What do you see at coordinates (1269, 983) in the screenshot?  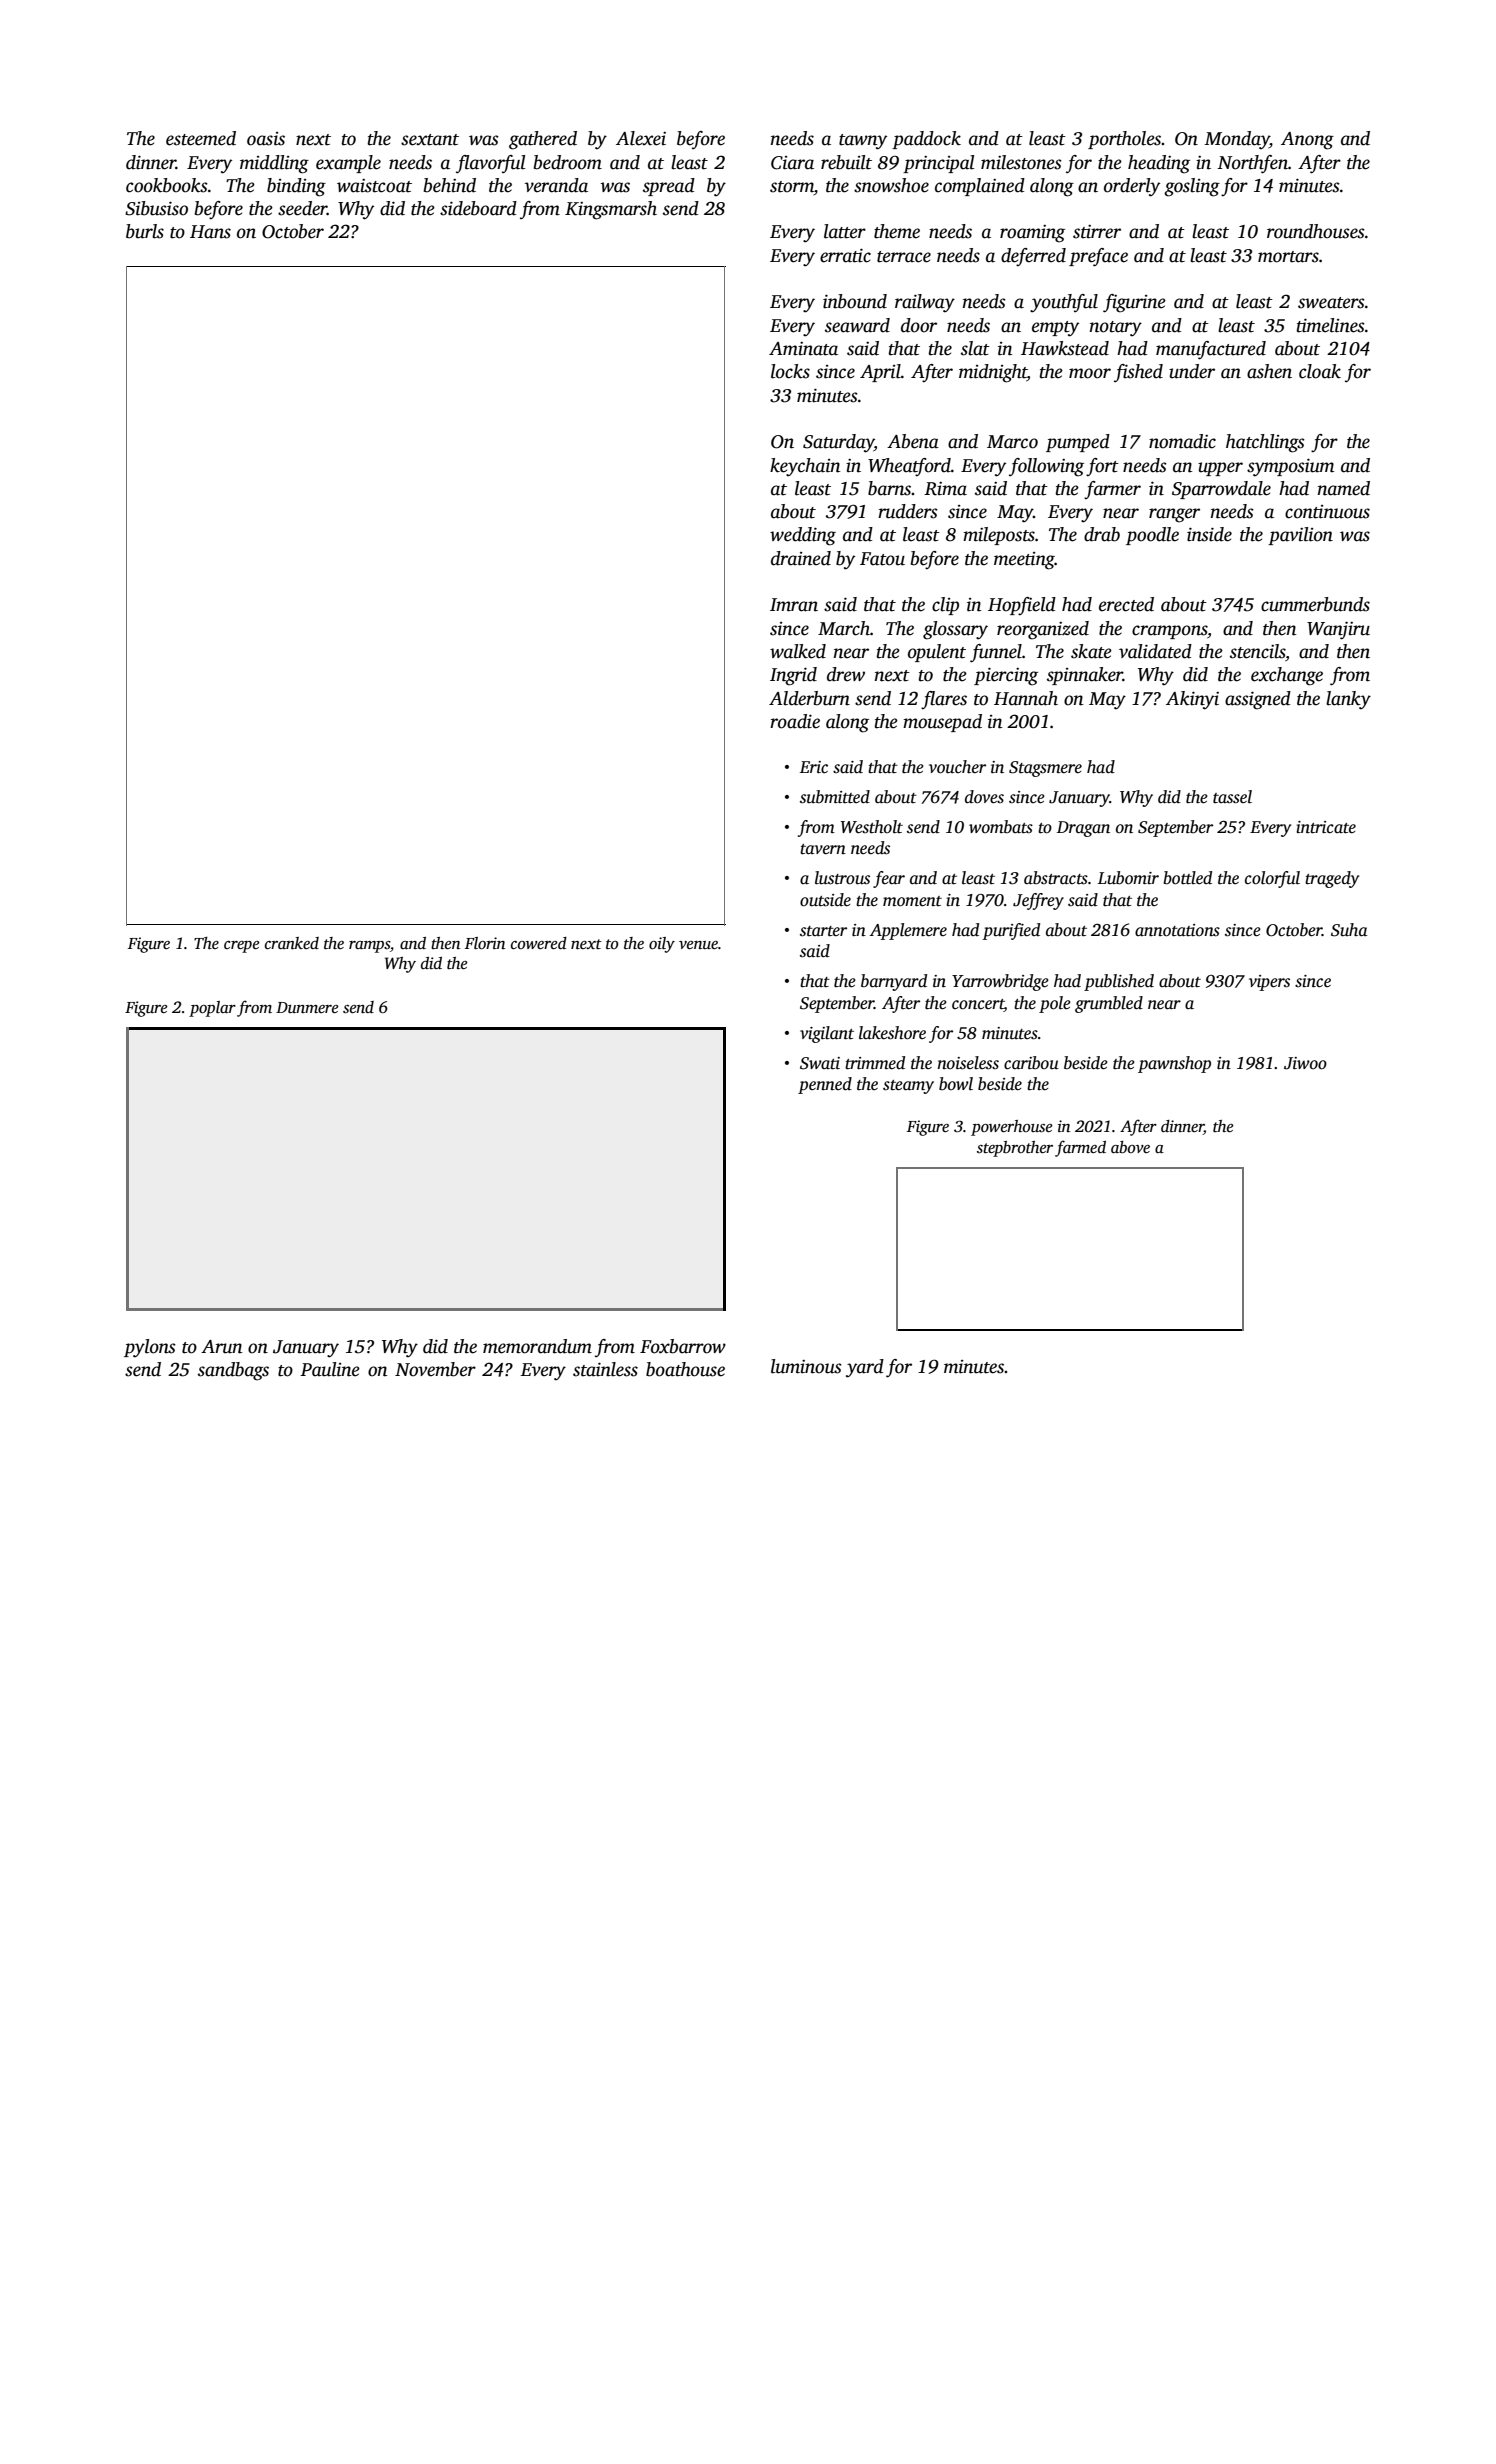 I see `vipers` at bounding box center [1269, 983].
